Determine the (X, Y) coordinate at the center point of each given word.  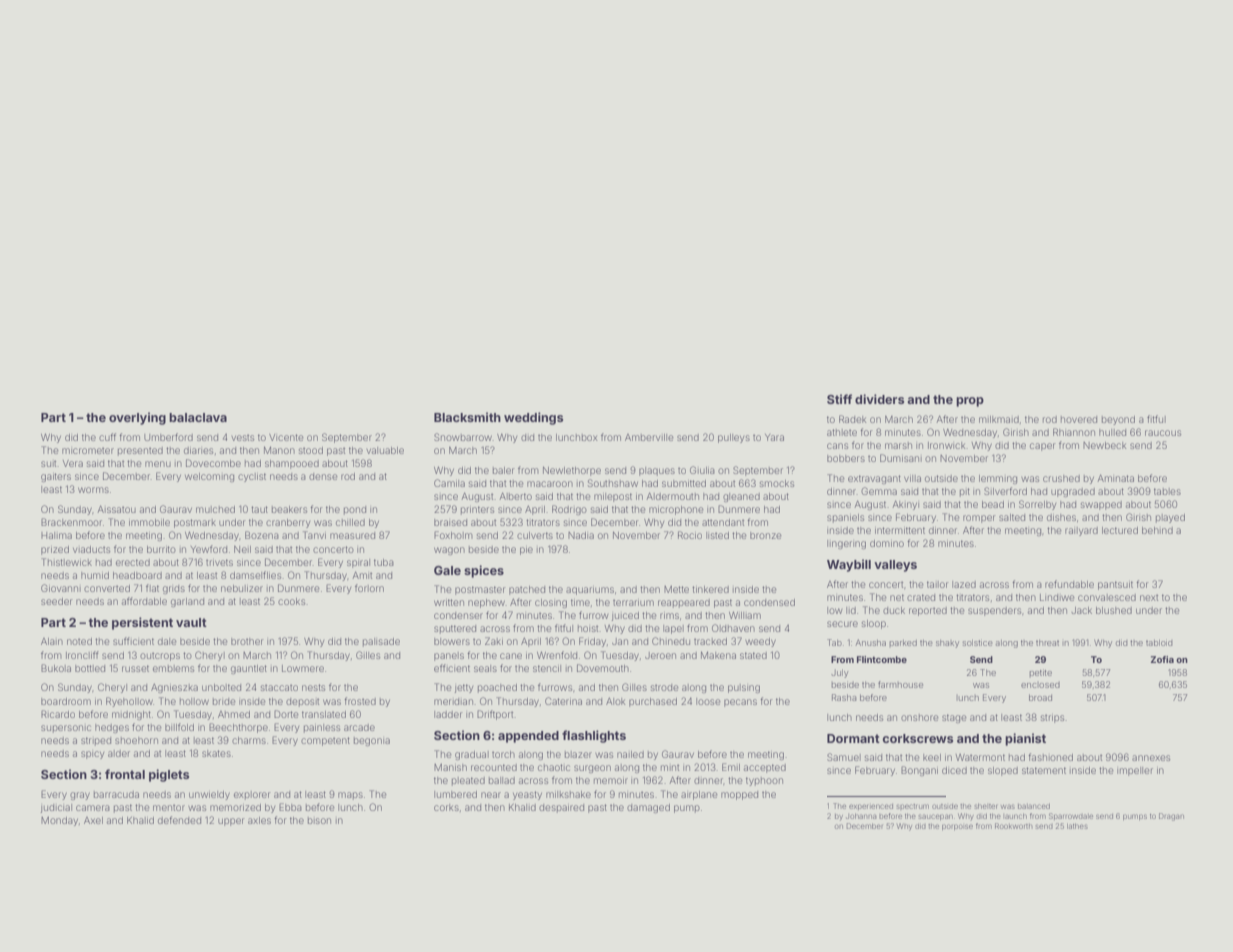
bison (319, 820)
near (491, 795)
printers (477, 510)
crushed (1061, 478)
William (745, 615)
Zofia (1162, 659)
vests (243, 438)
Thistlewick (66, 562)
